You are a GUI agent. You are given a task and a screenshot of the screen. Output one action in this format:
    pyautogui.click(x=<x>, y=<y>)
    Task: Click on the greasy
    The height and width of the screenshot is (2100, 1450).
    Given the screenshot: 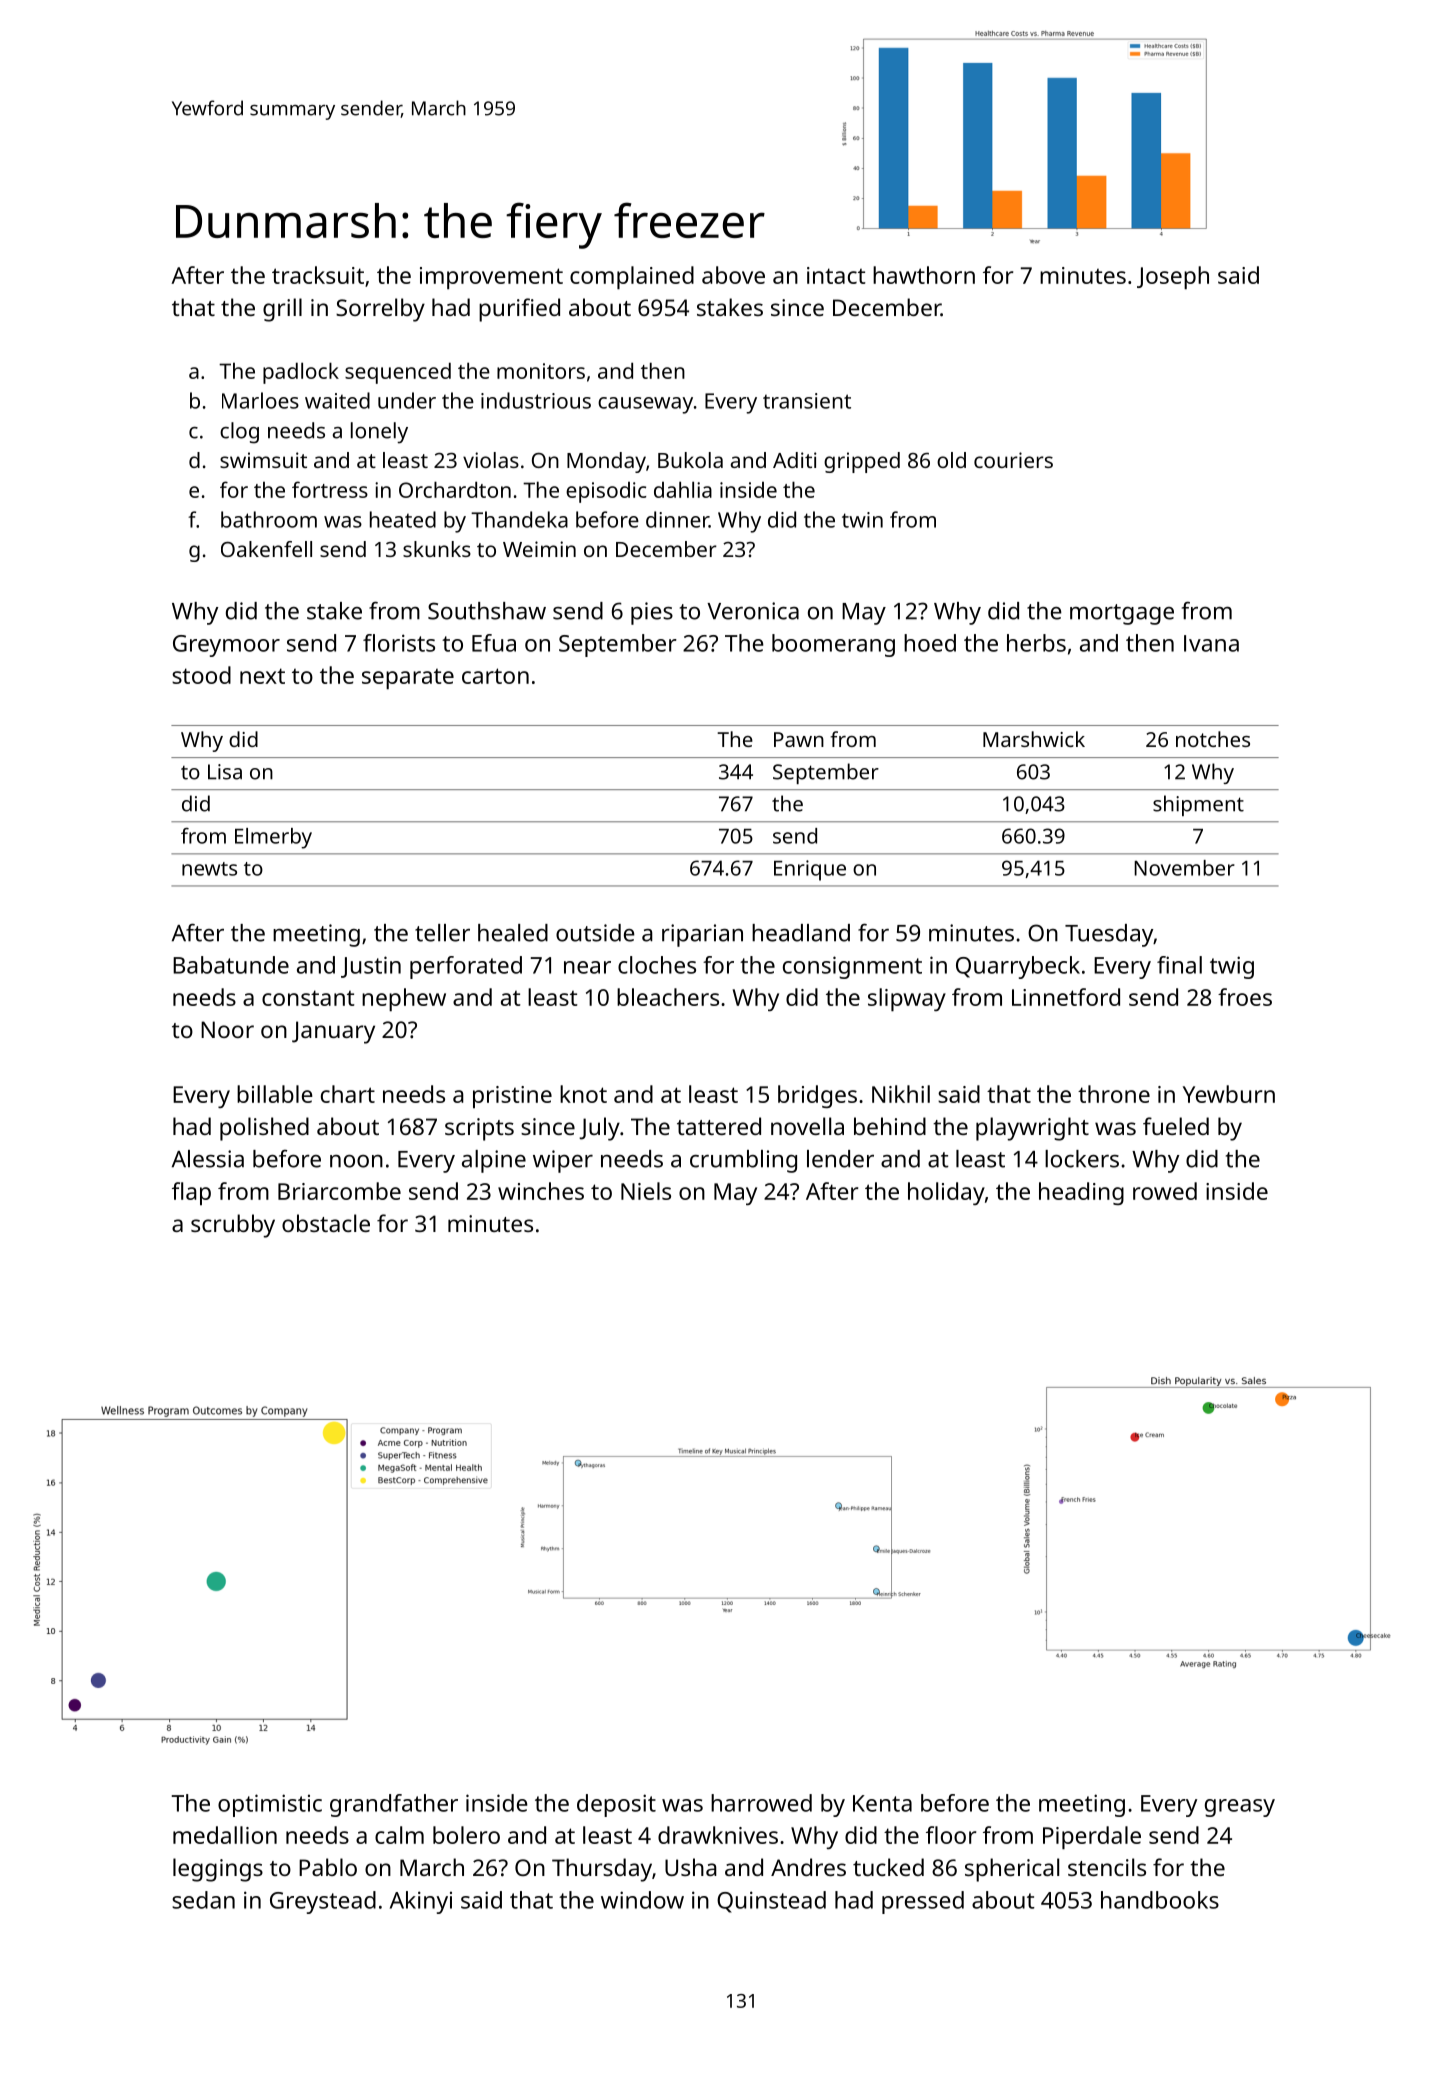 What is the action you would take?
    pyautogui.click(x=1240, y=1808)
